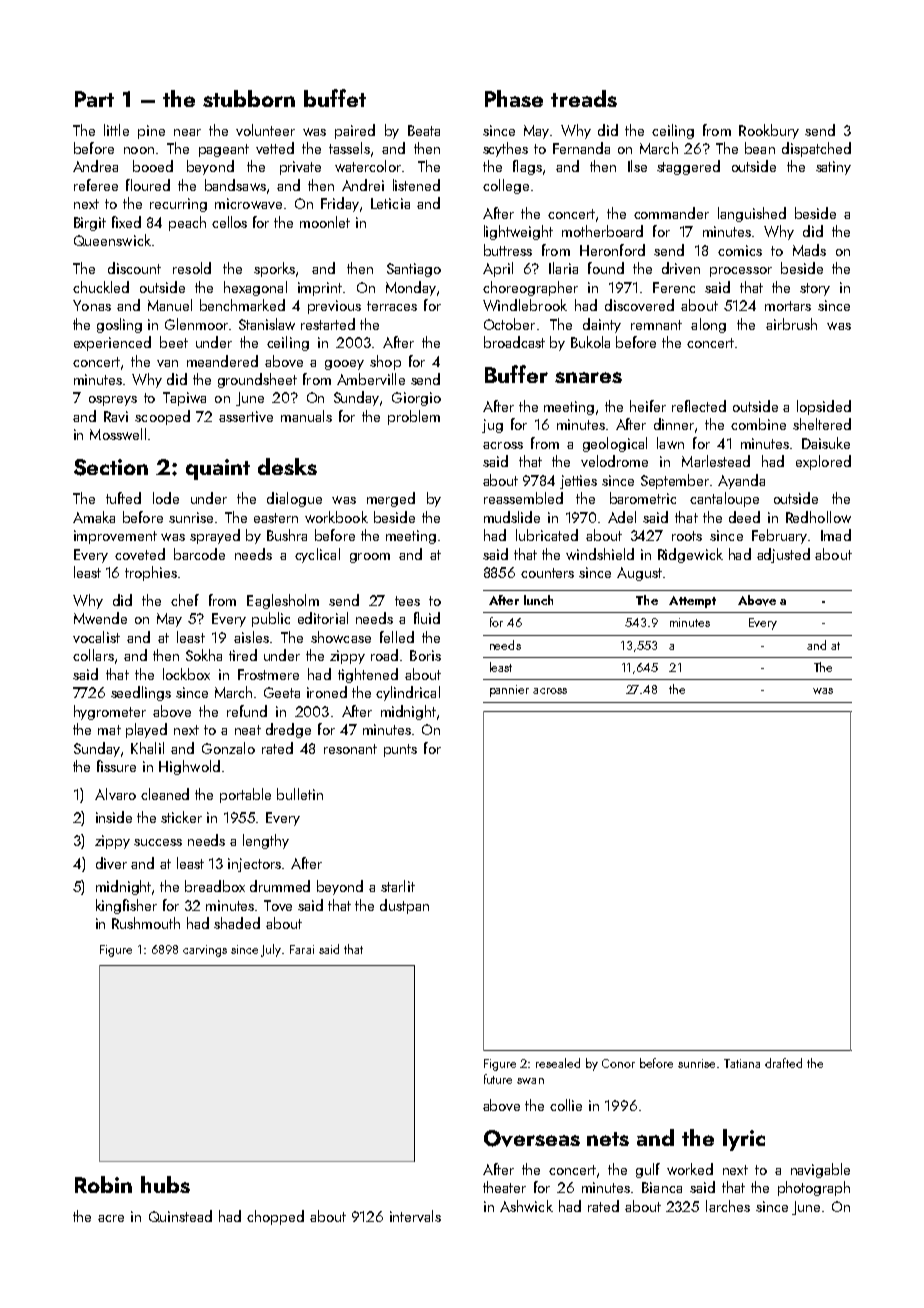 The image size is (924, 1308). Describe the element at coordinates (94, 99) in the screenshot. I see `Part` at that location.
